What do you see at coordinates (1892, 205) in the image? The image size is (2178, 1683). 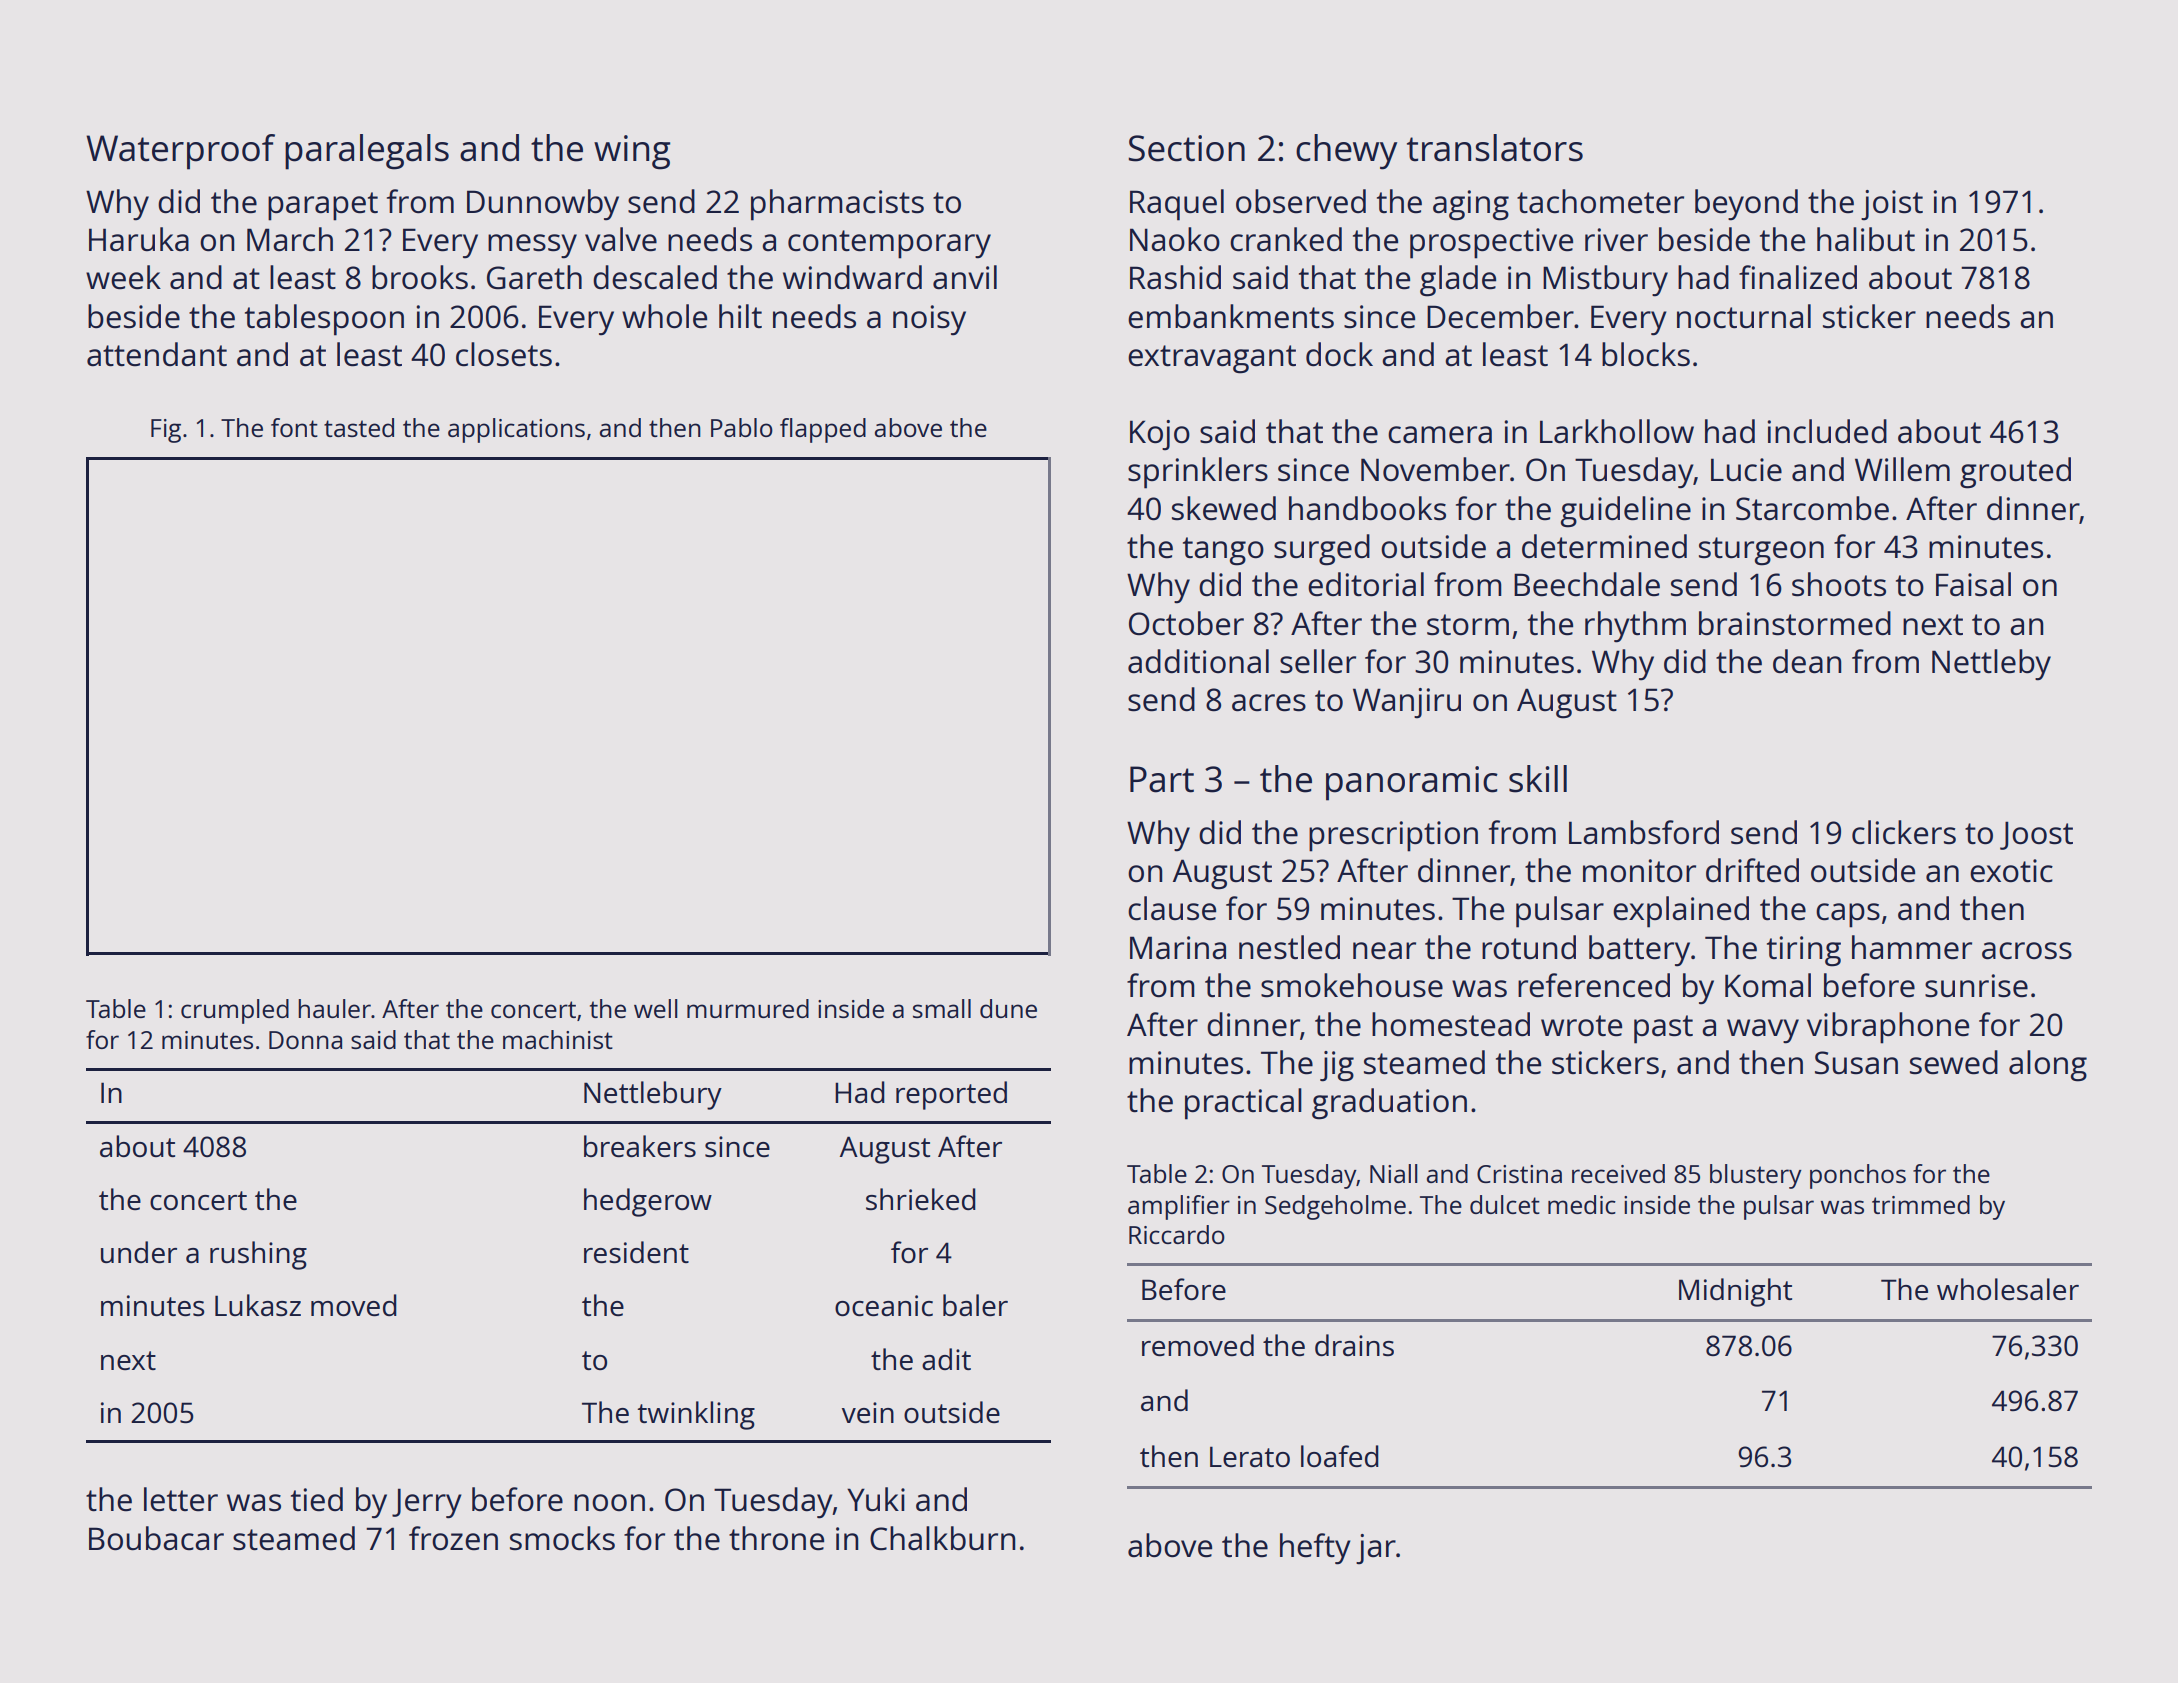 I see `joist` at bounding box center [1892, 205].
